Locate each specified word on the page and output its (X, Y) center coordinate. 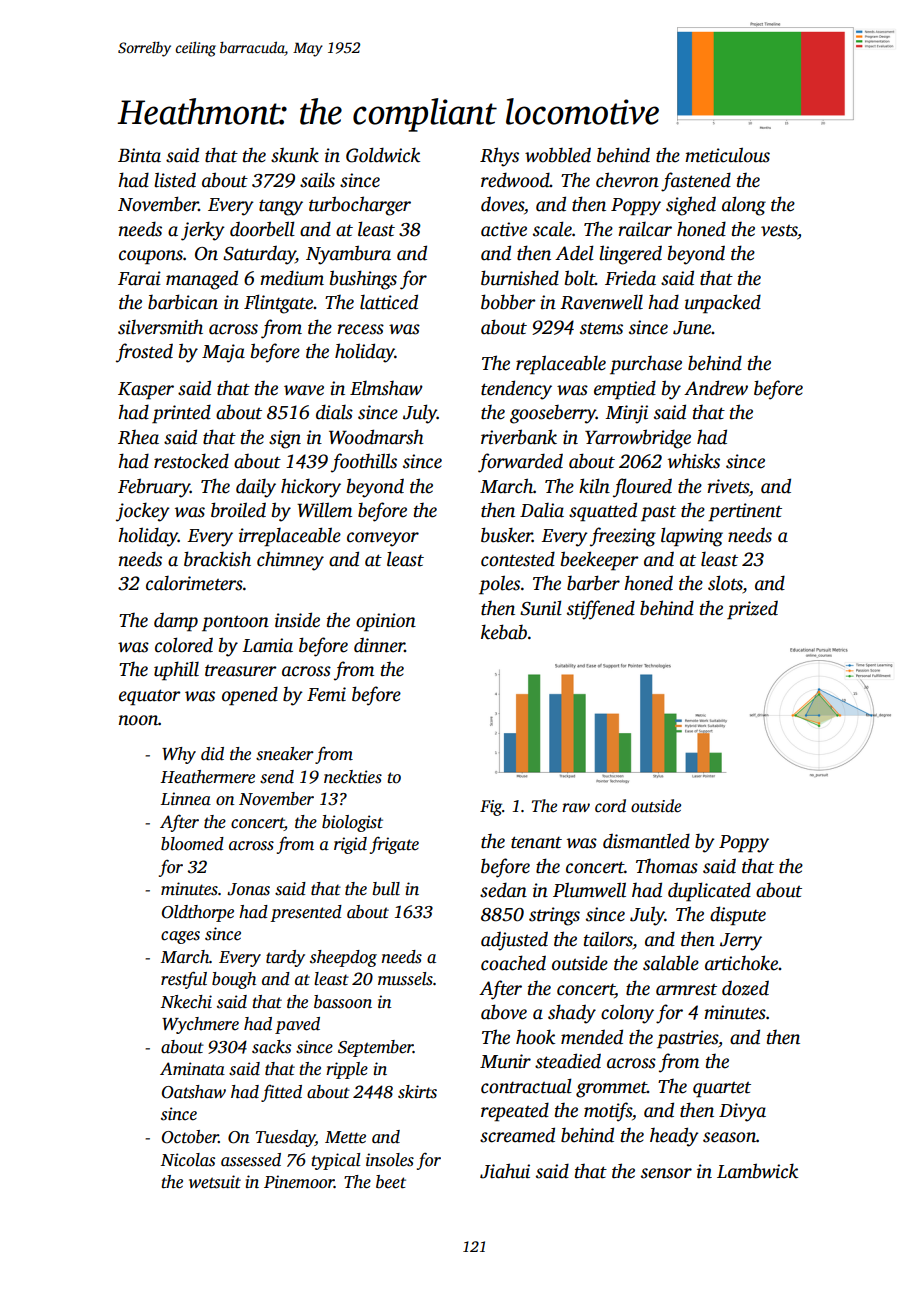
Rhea (138, 437)
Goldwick (383, 155)
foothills (364, 463)
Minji (626, 414)
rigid (350, 845)
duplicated (709, 892)
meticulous (727, 155)
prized (752, 610)
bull (386, 889)
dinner (379, 645)
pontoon (235, 624)
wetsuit (215, 1182)
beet (391, 1182)
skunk (295, 155)
